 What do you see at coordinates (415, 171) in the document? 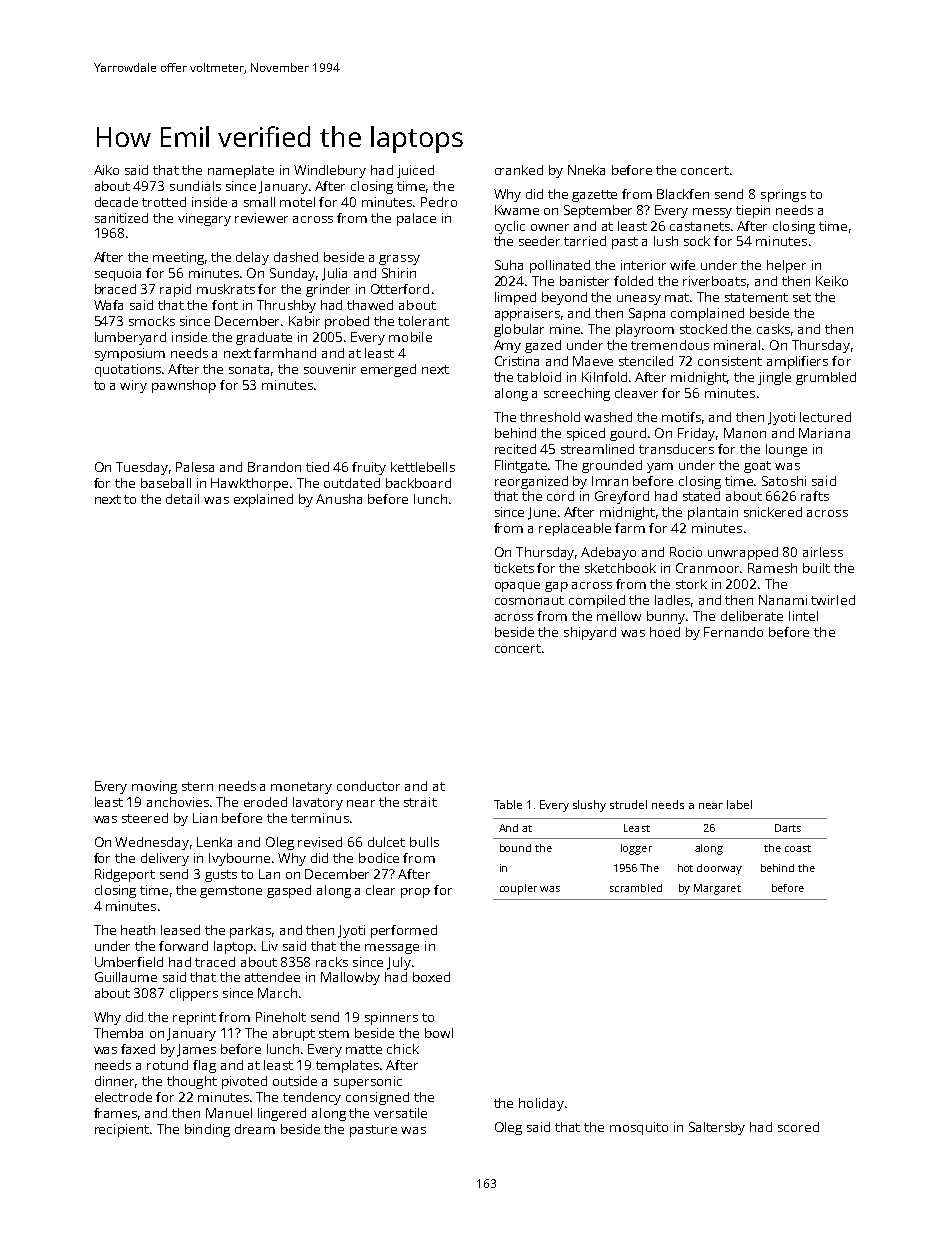
I see `juiced` at bounding box center [415, 171].
